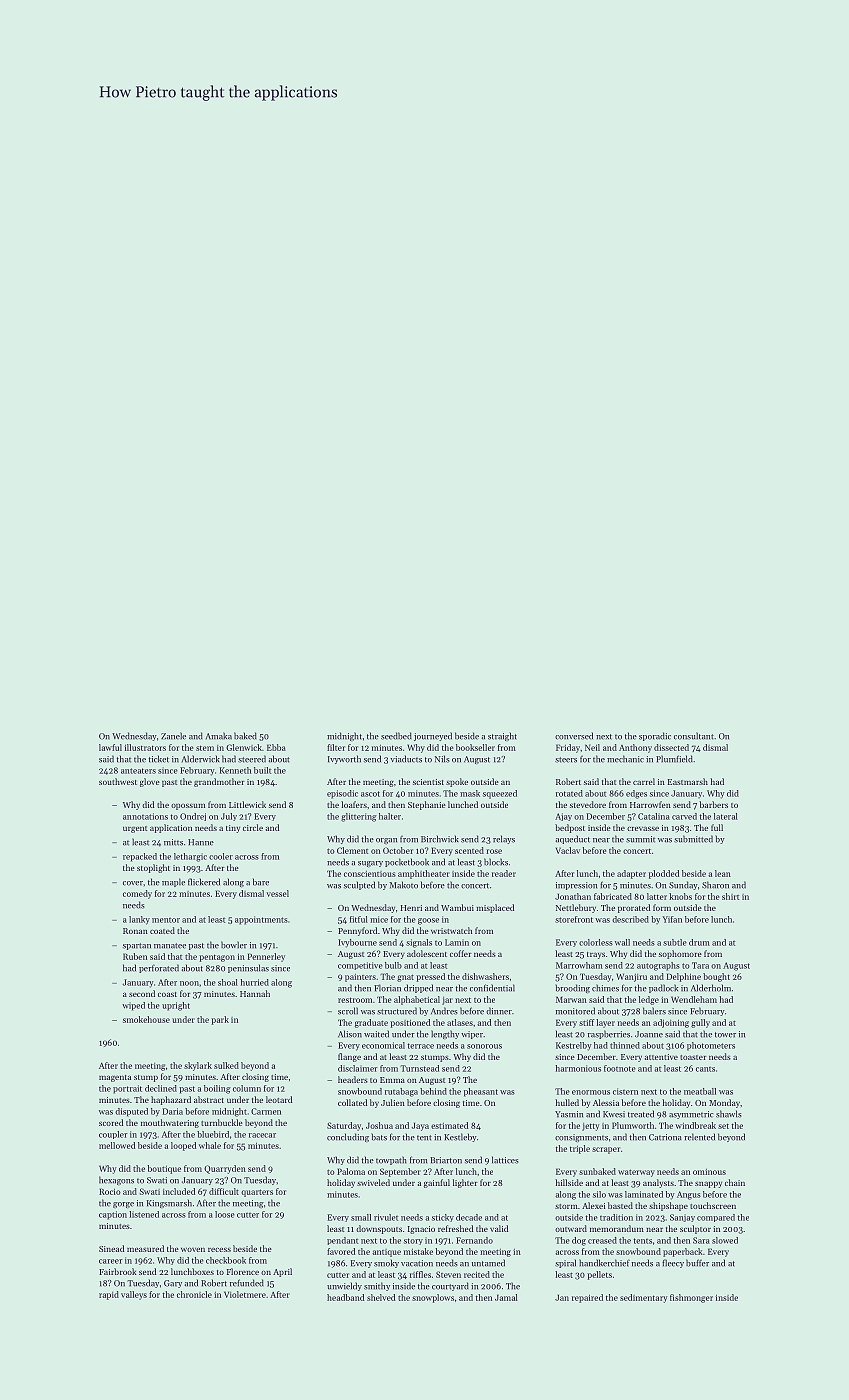 The image size is (849, 1400). I want to click on leotard, so click(279, 1099).
